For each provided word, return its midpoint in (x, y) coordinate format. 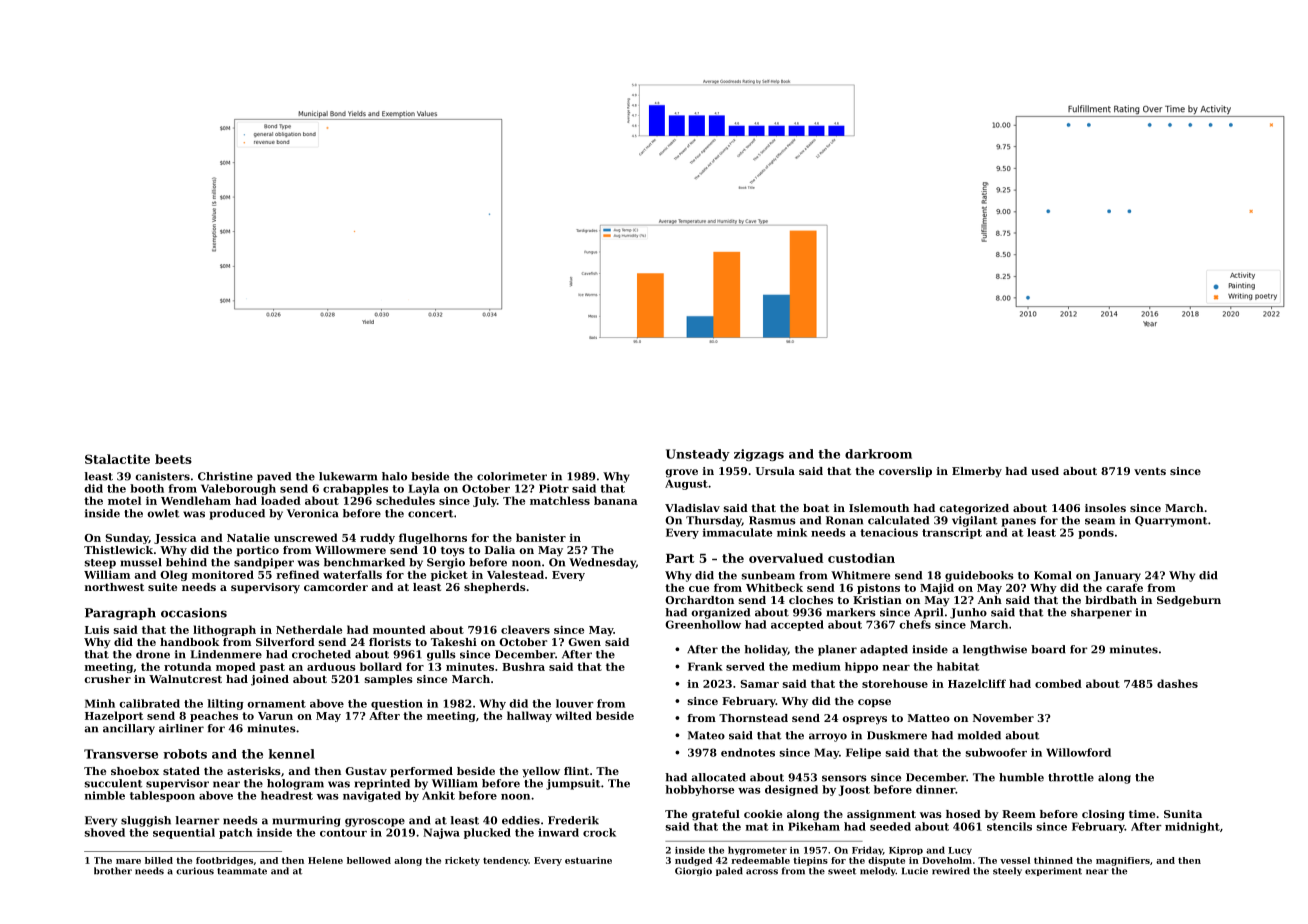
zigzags (759, 455)
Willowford (1078, 752)
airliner (181, 728)
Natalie (248, 537)
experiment (1053, 871)
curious (195, 871)
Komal (1053, 575)
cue (699, 589)
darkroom (878, 454)
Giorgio (693, 871)
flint (576, 771)
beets (173, 459)
